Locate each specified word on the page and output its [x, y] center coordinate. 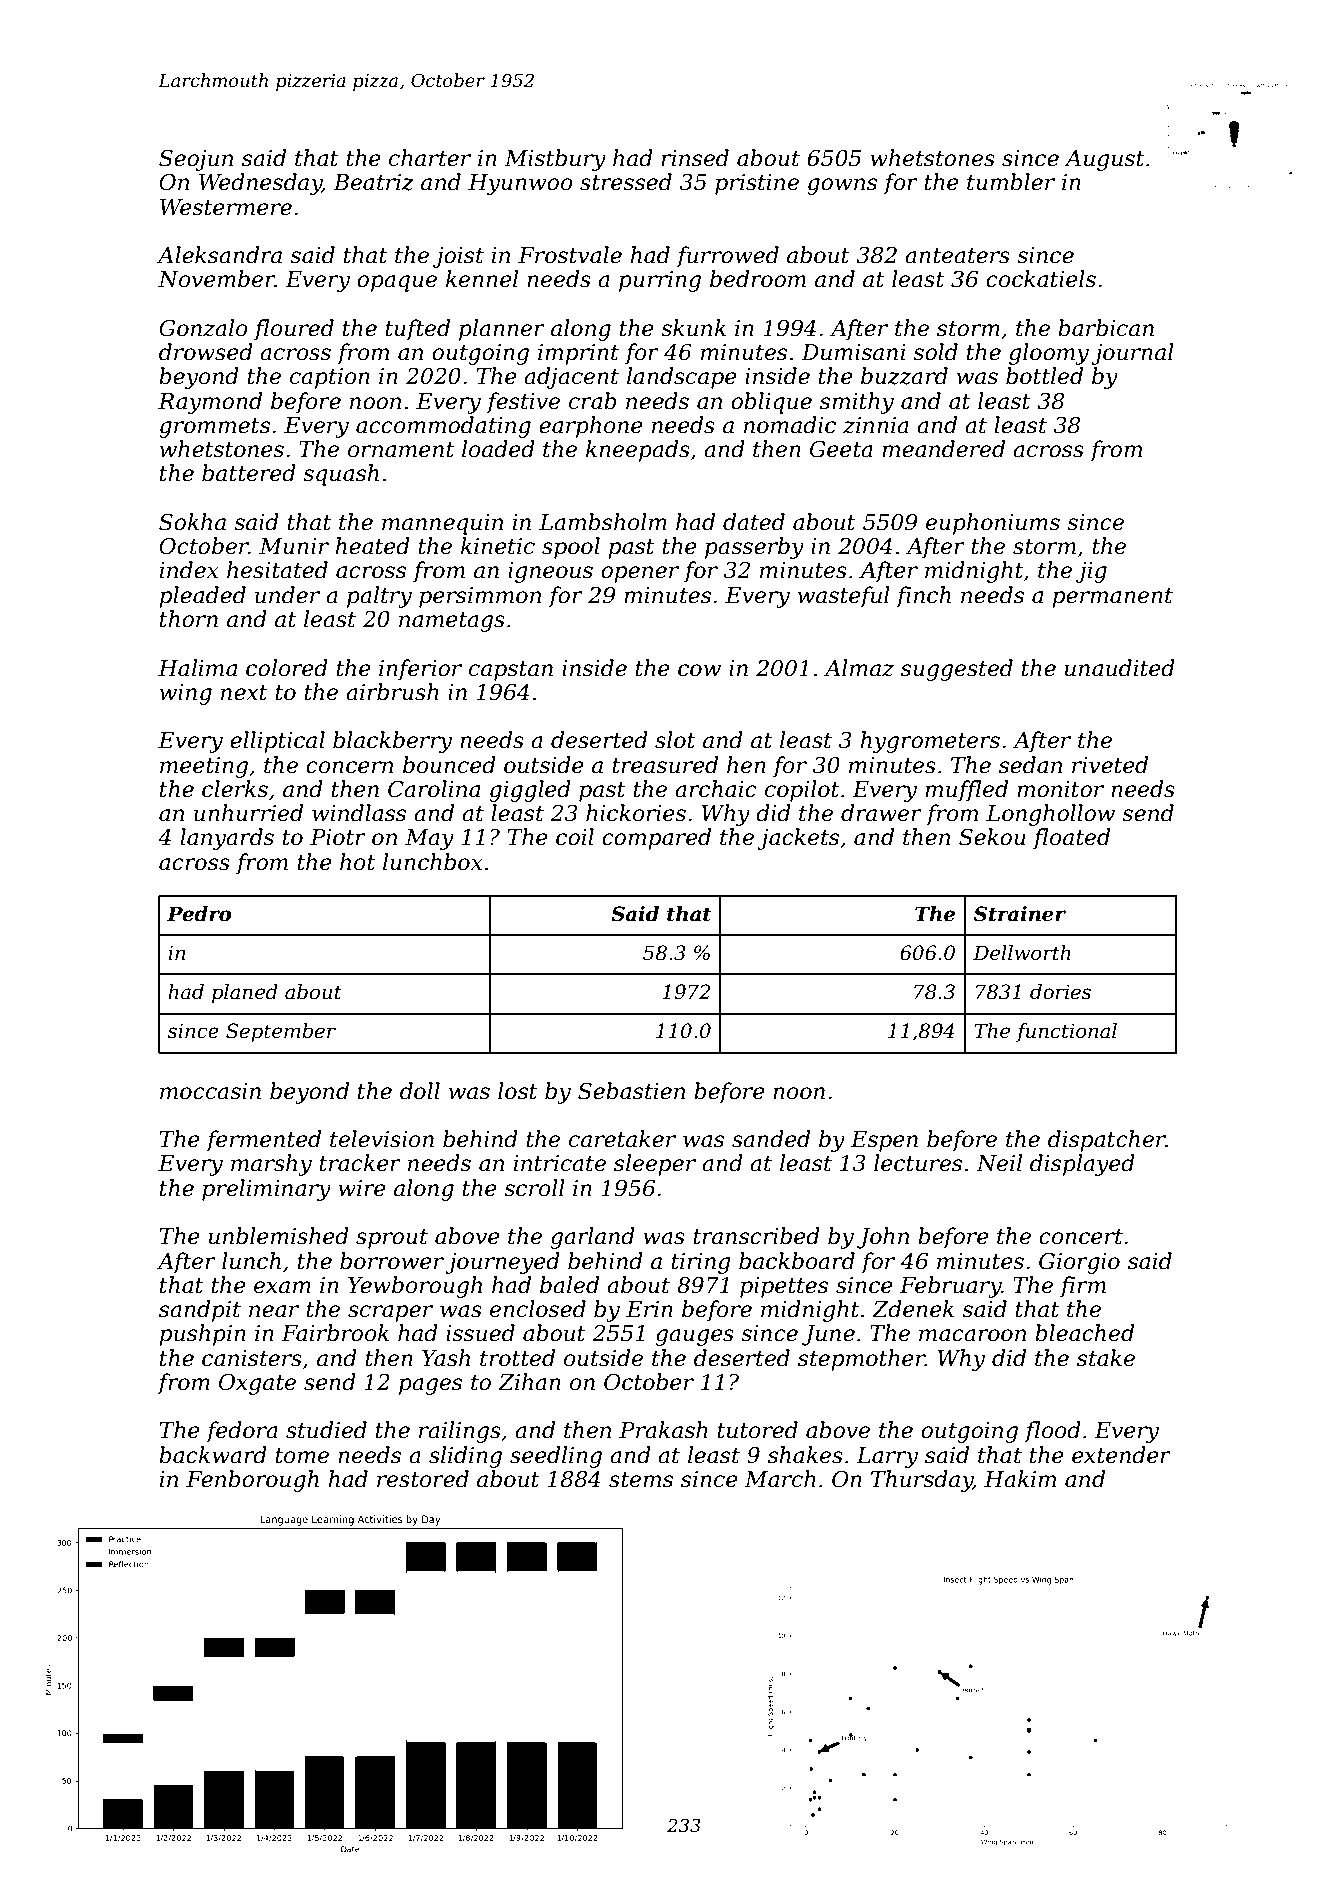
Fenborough [252, 1481]
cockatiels [1041, 279]
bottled [1044, 376]
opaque [397, 283]
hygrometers [930, 742]
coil [575, 837]
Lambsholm [603, 522]
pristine [757, 184]
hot [357, 862]
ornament [401, 450]
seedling [556, 1457]
